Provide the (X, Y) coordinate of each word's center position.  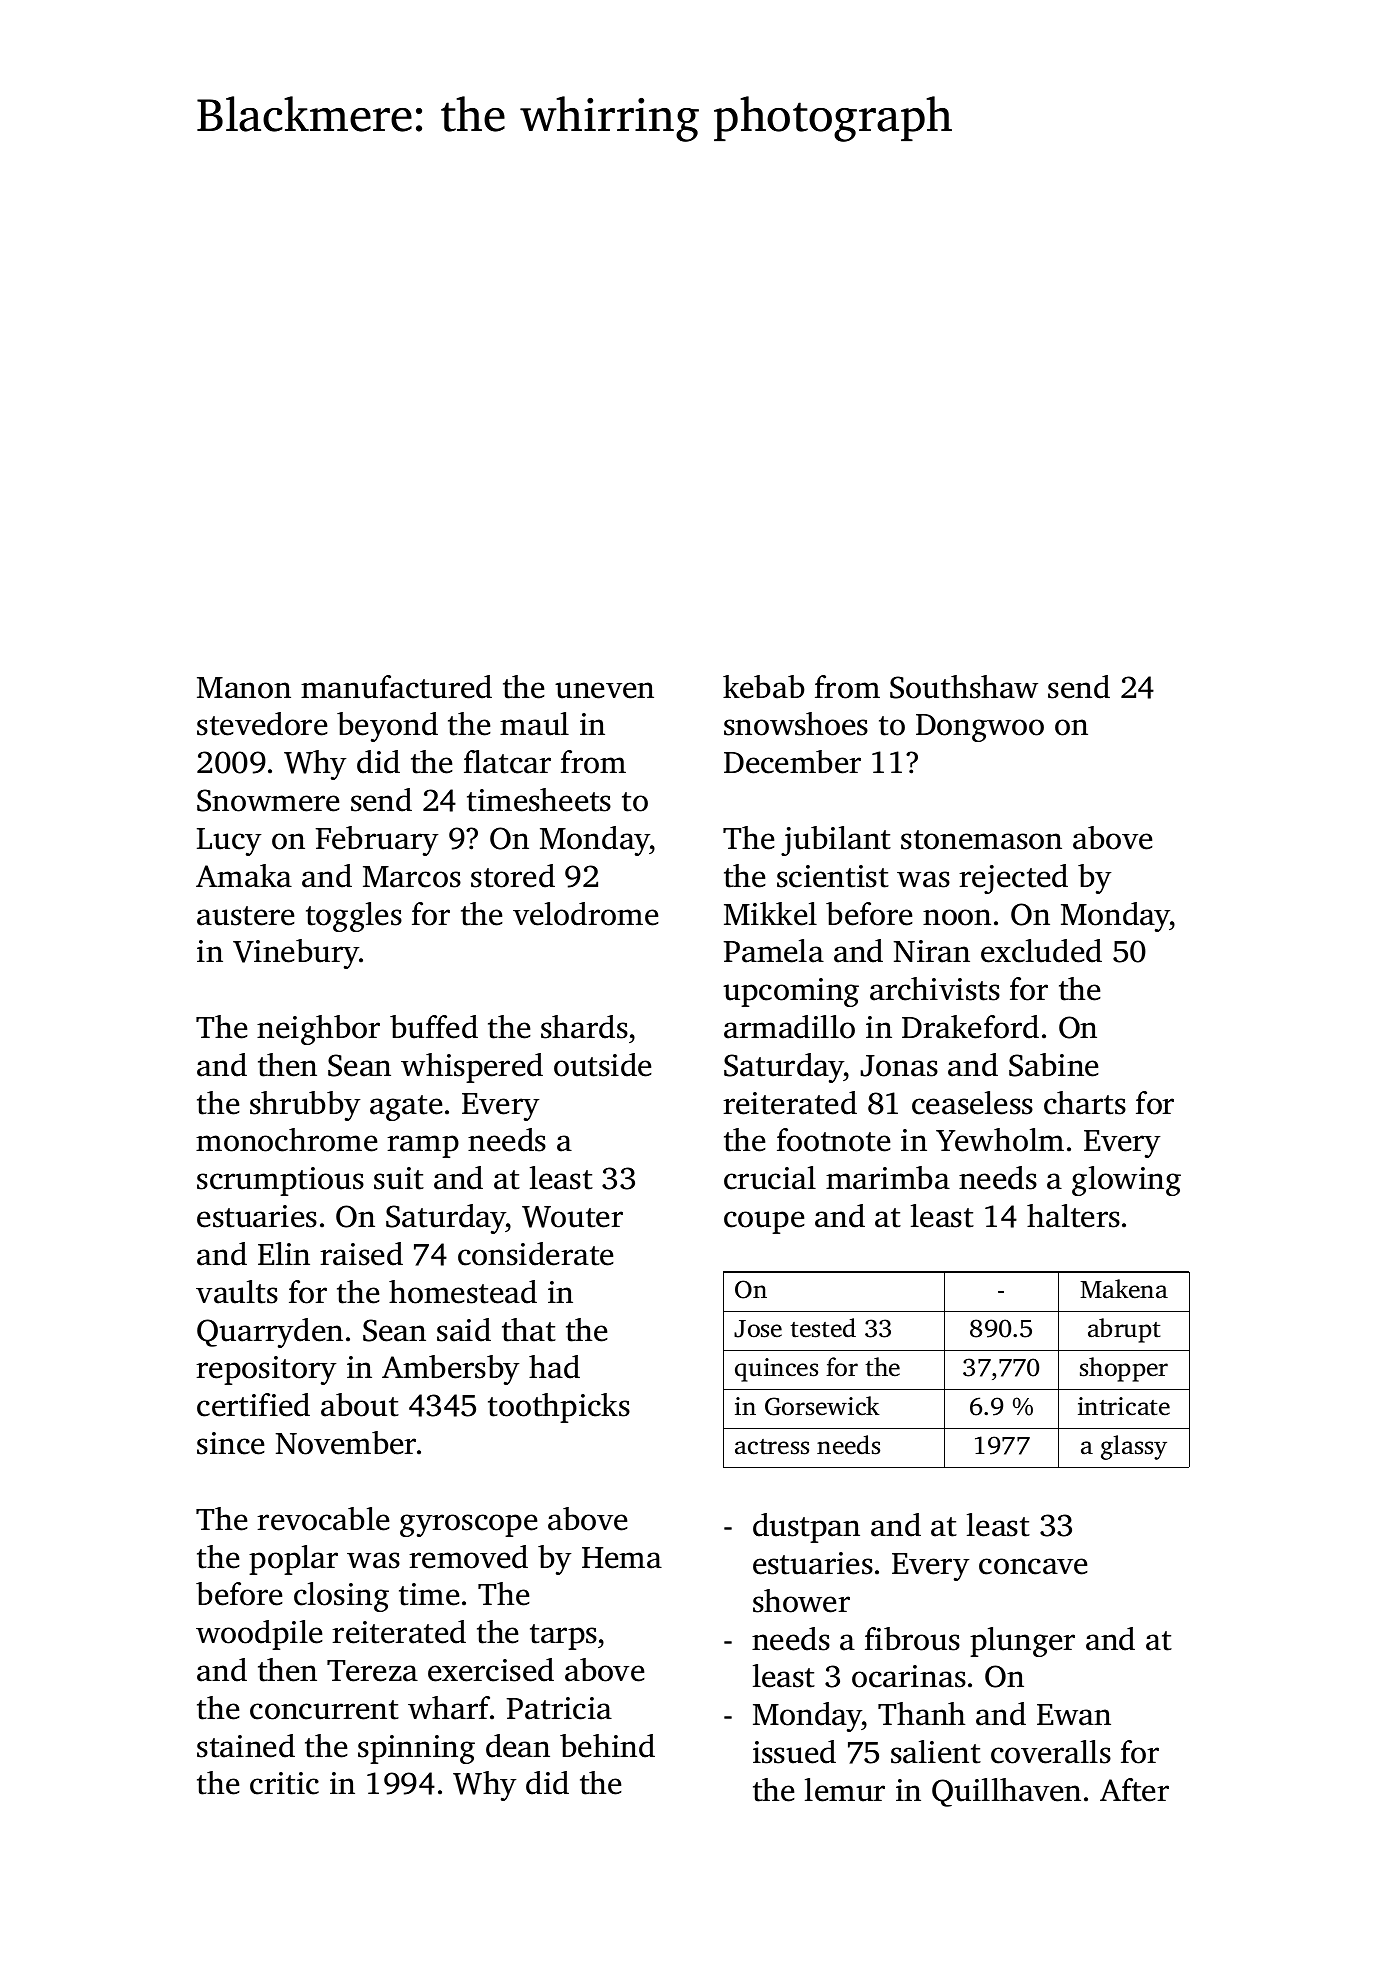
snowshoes (796, 724)
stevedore (262, 724)
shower (801, 1601)
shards (584, 1027)
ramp (423, 1146)
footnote (834, 1140)
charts (1085, 1103)
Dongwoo (980, 728)
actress (772, 1447)
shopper (1124, 1369)
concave (1033, 1566)
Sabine (1054, 1065)
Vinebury (296, 954)
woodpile (259, 1635)
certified (253, 1405)
